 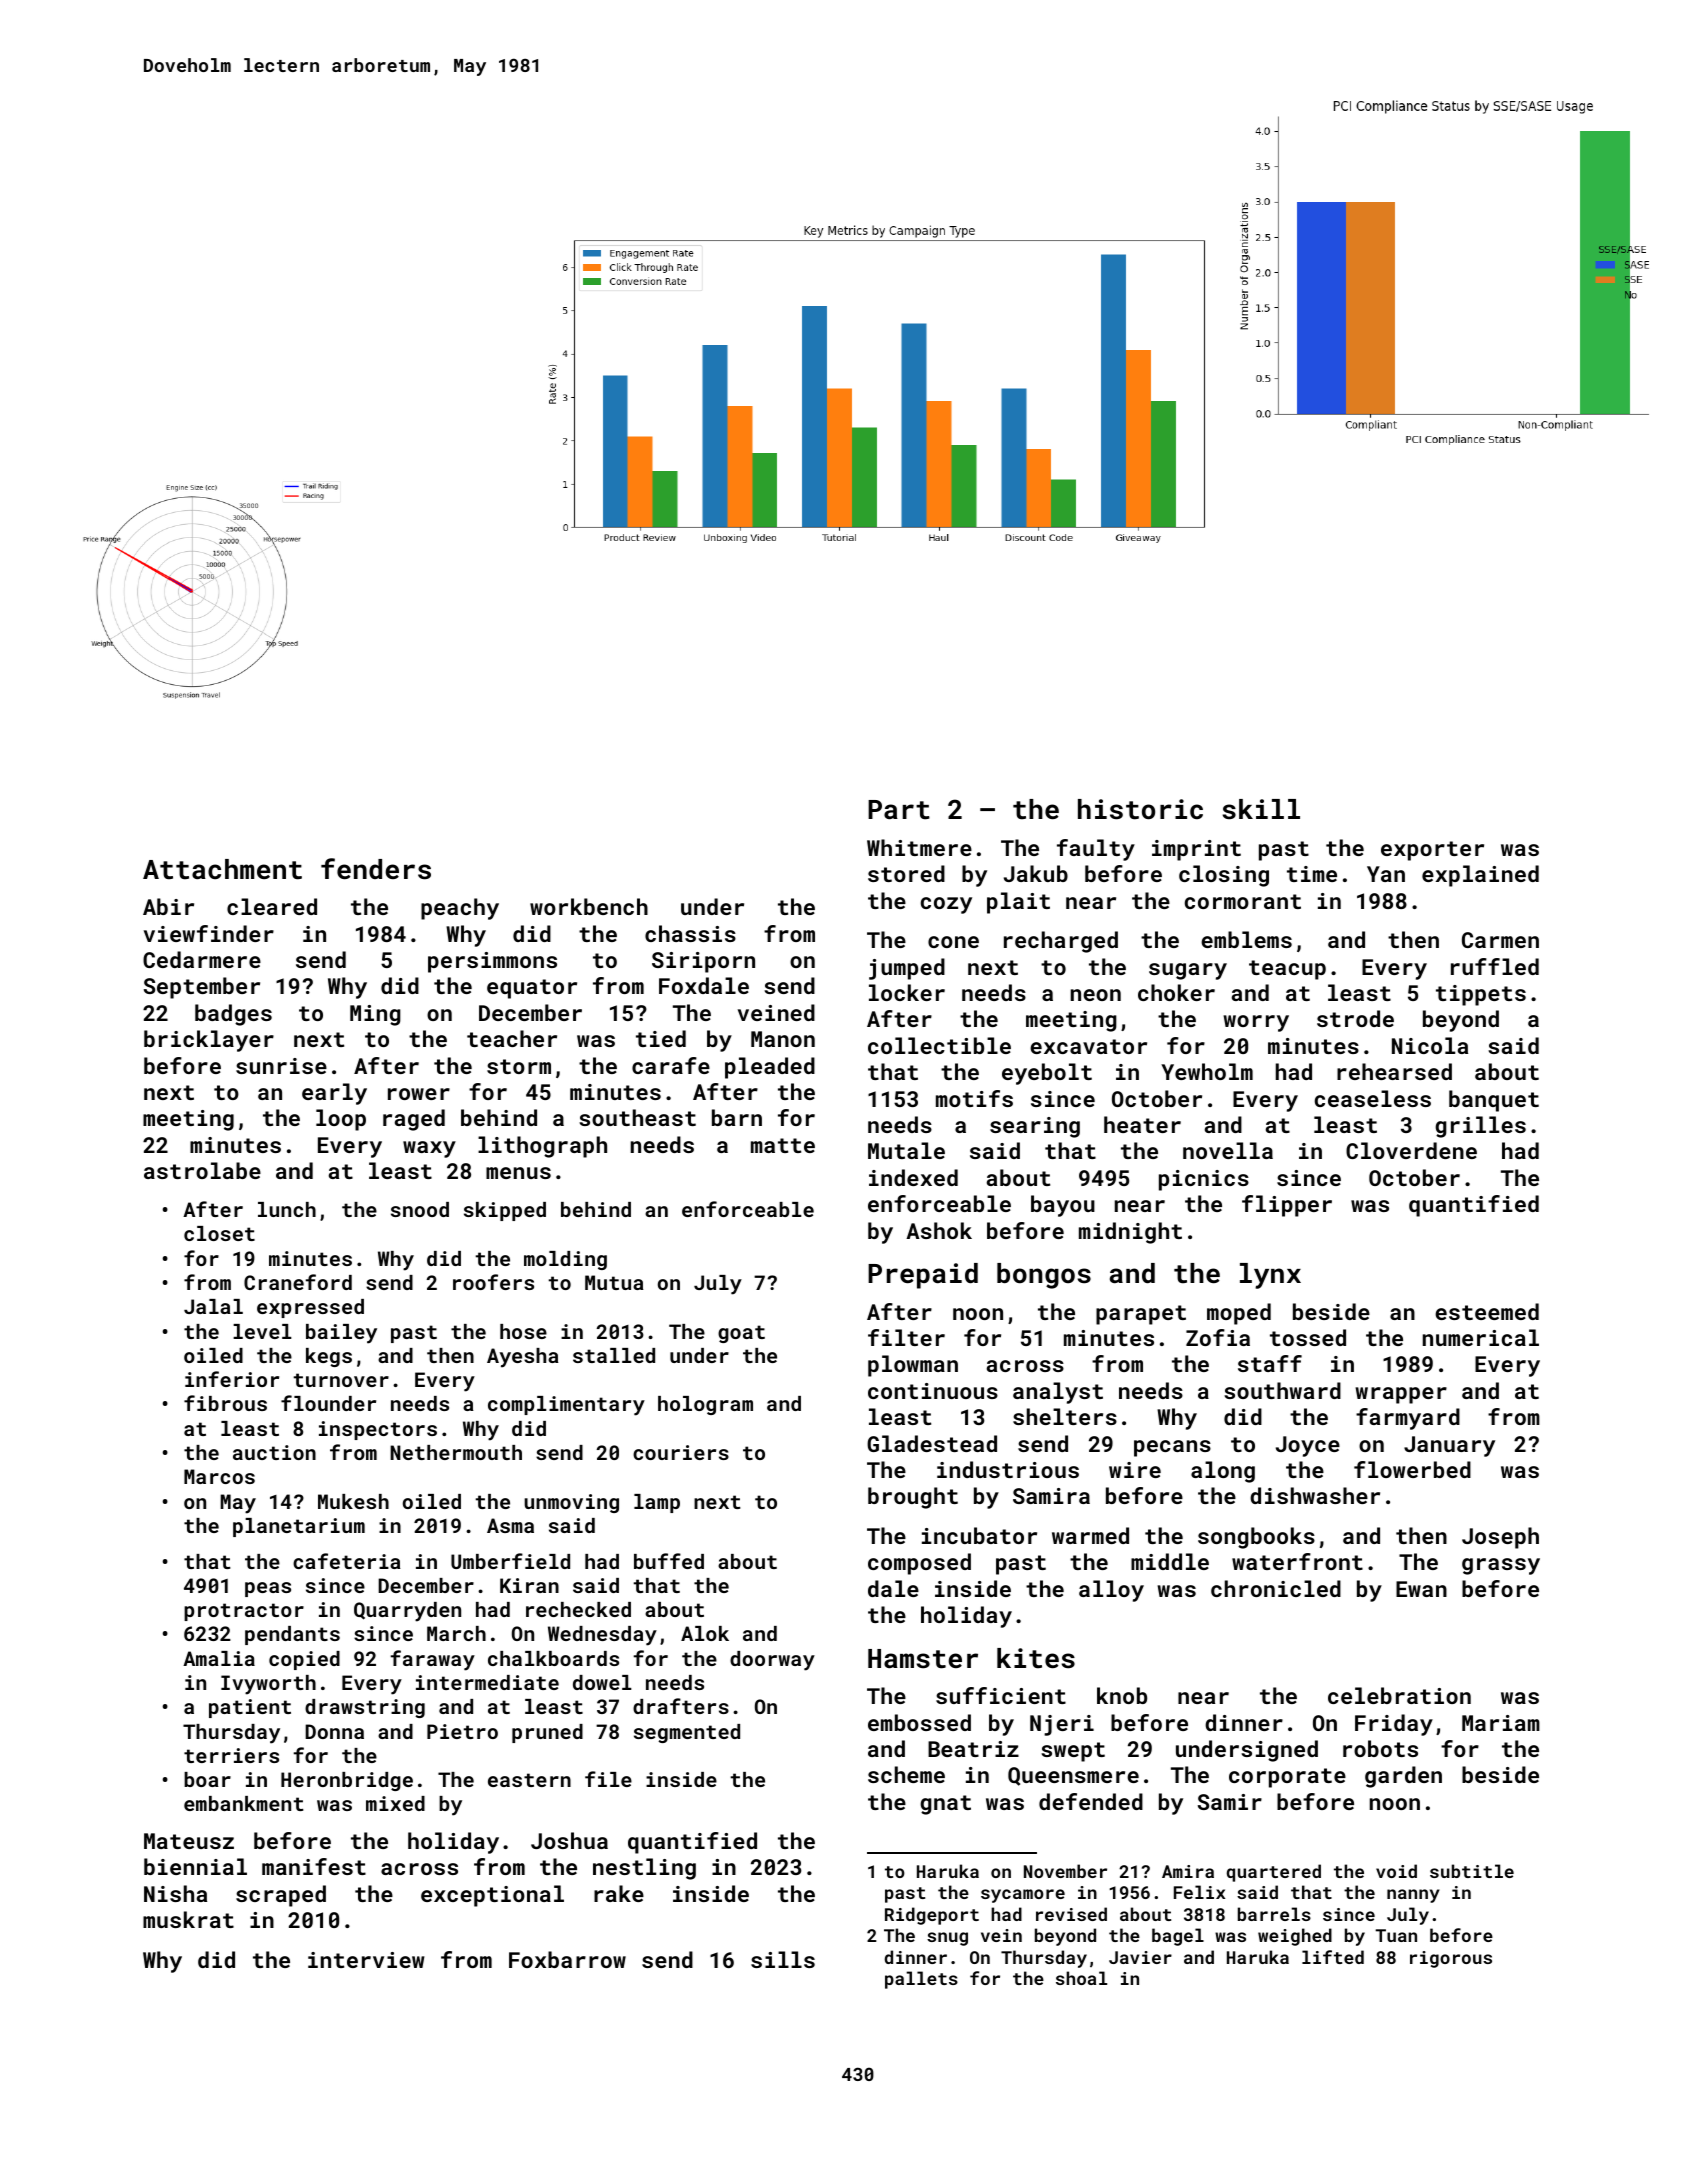 What do you see at coordinates (1261, 809) in the page?
I see `skill` at bounding box center [1261, 809].
